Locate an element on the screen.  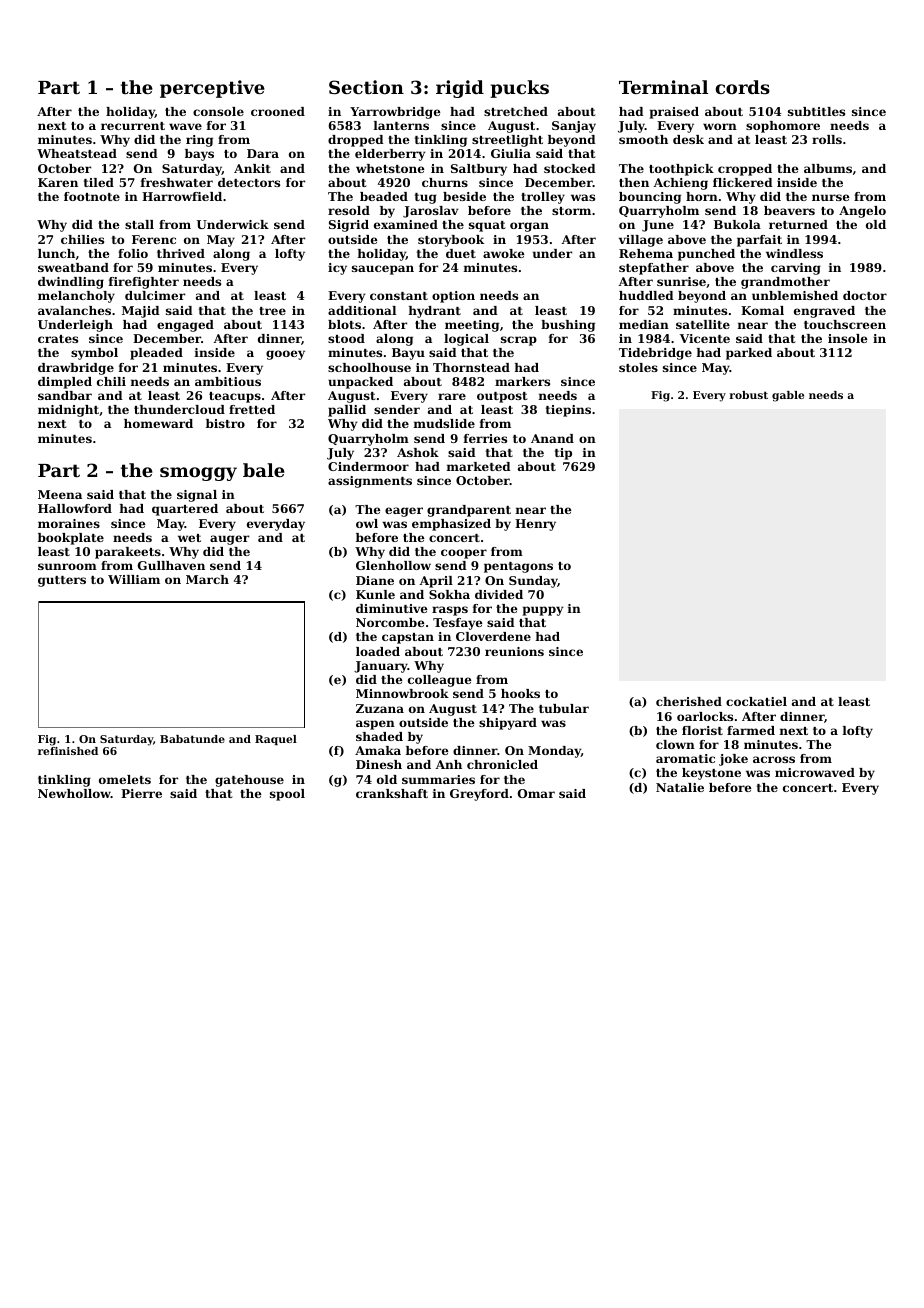
Greyford is located at coordinates (479, 795).
